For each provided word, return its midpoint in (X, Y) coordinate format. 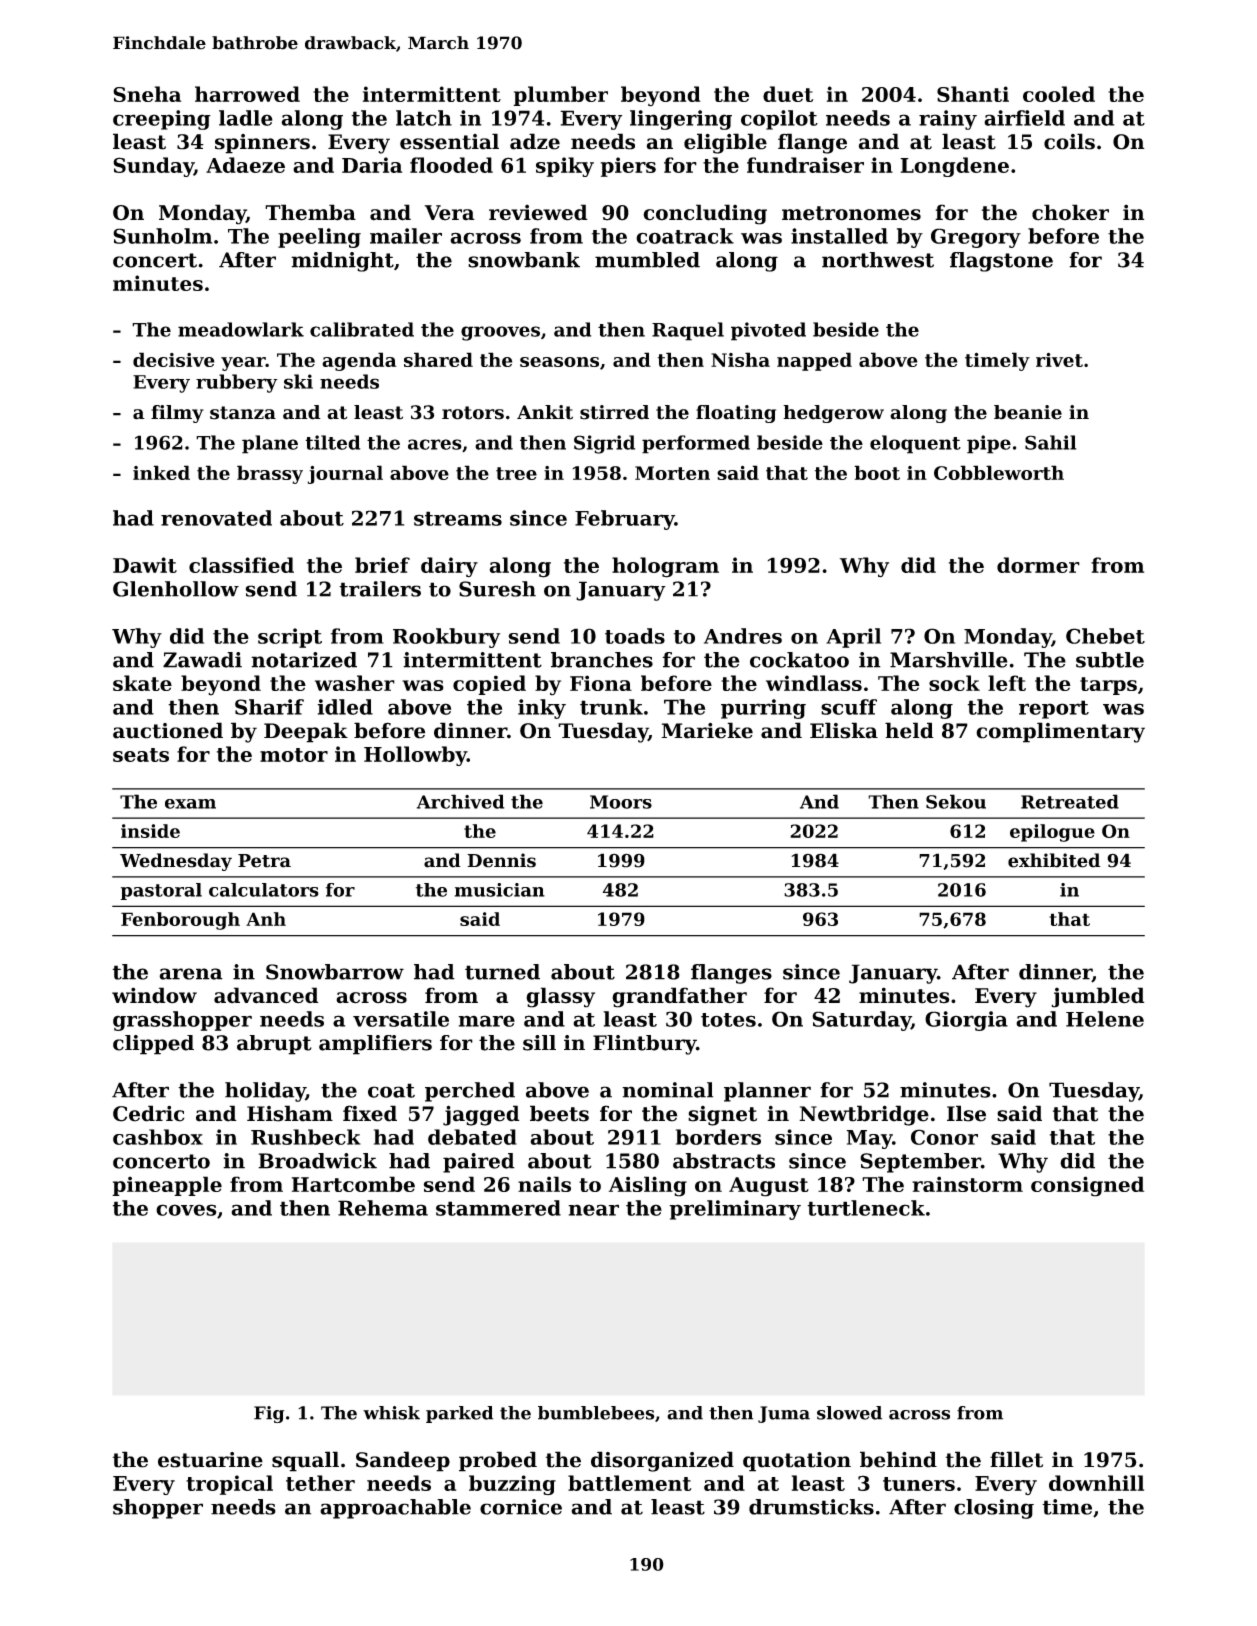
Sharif (269, 707)
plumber (560, 96)
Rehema (383, 1208)
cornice (521, 1507)
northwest (878, 260)
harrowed (247, 94)
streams (458, 518)
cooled (1059, 94)
